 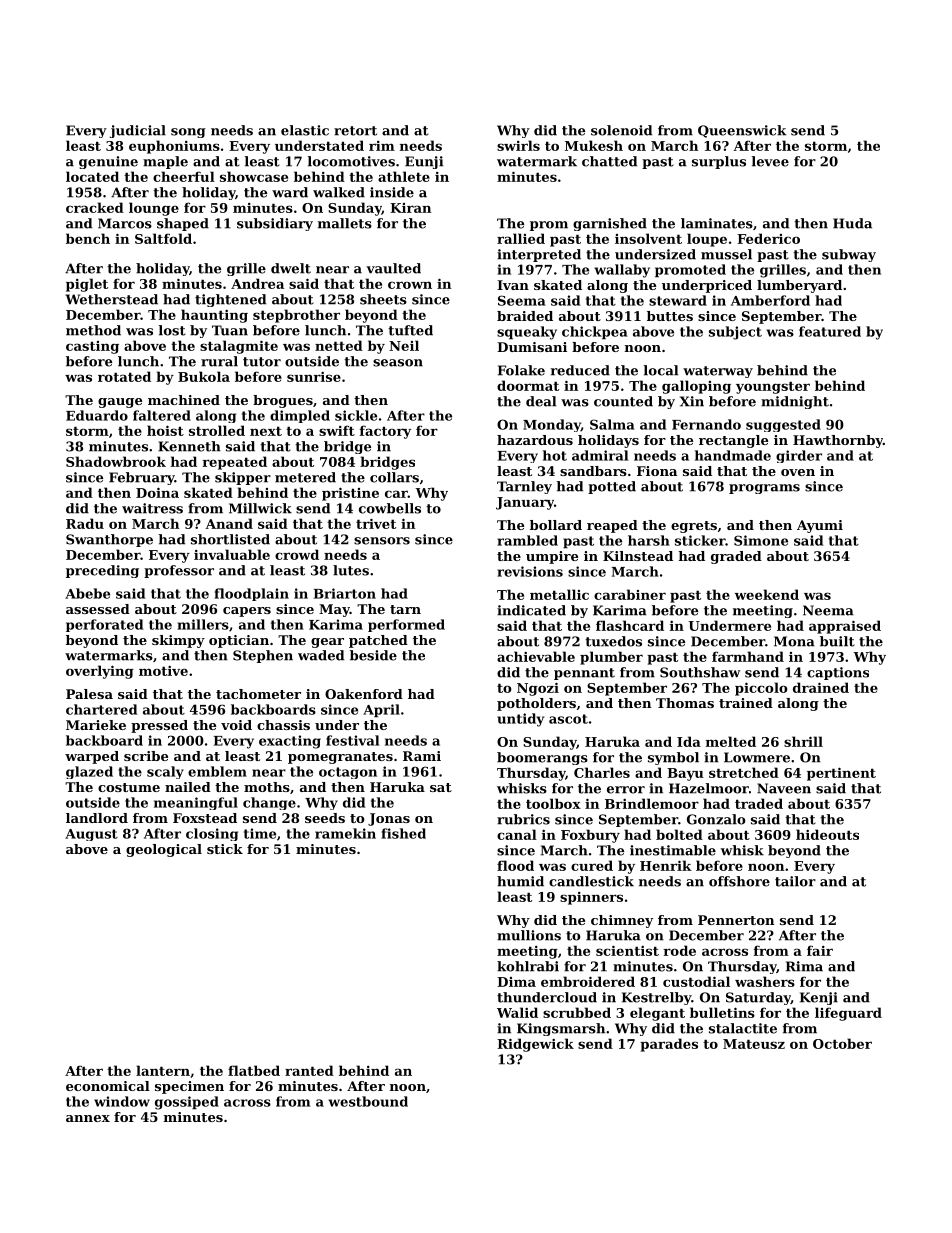 I want to click on Pennerton, so click(x=736, y=920).
